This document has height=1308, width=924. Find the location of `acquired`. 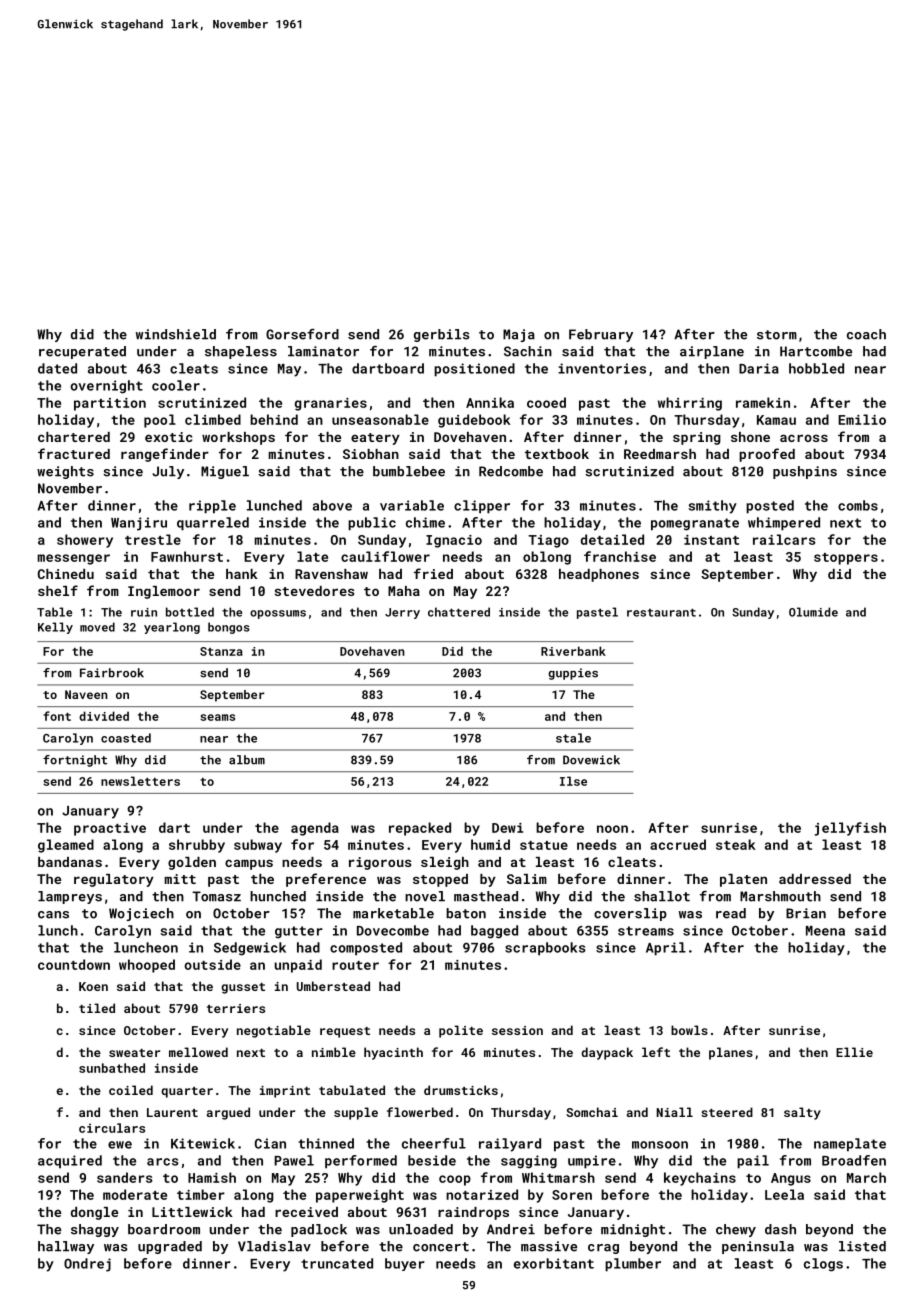

acquired is located at coordinates (70, 1161).
